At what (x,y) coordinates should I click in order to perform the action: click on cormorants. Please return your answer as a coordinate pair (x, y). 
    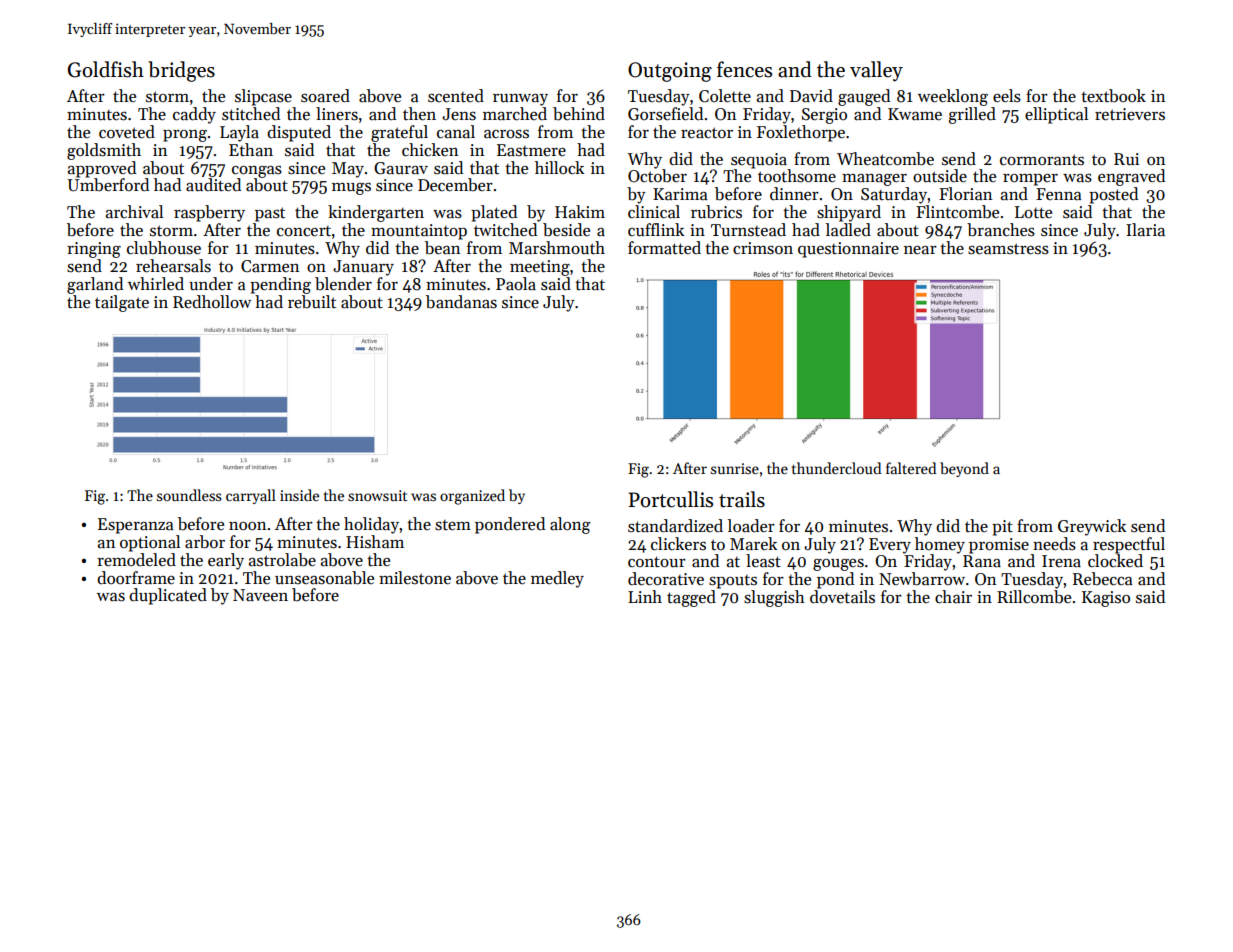
    Looking at the image, I should click on (1042, 160).
